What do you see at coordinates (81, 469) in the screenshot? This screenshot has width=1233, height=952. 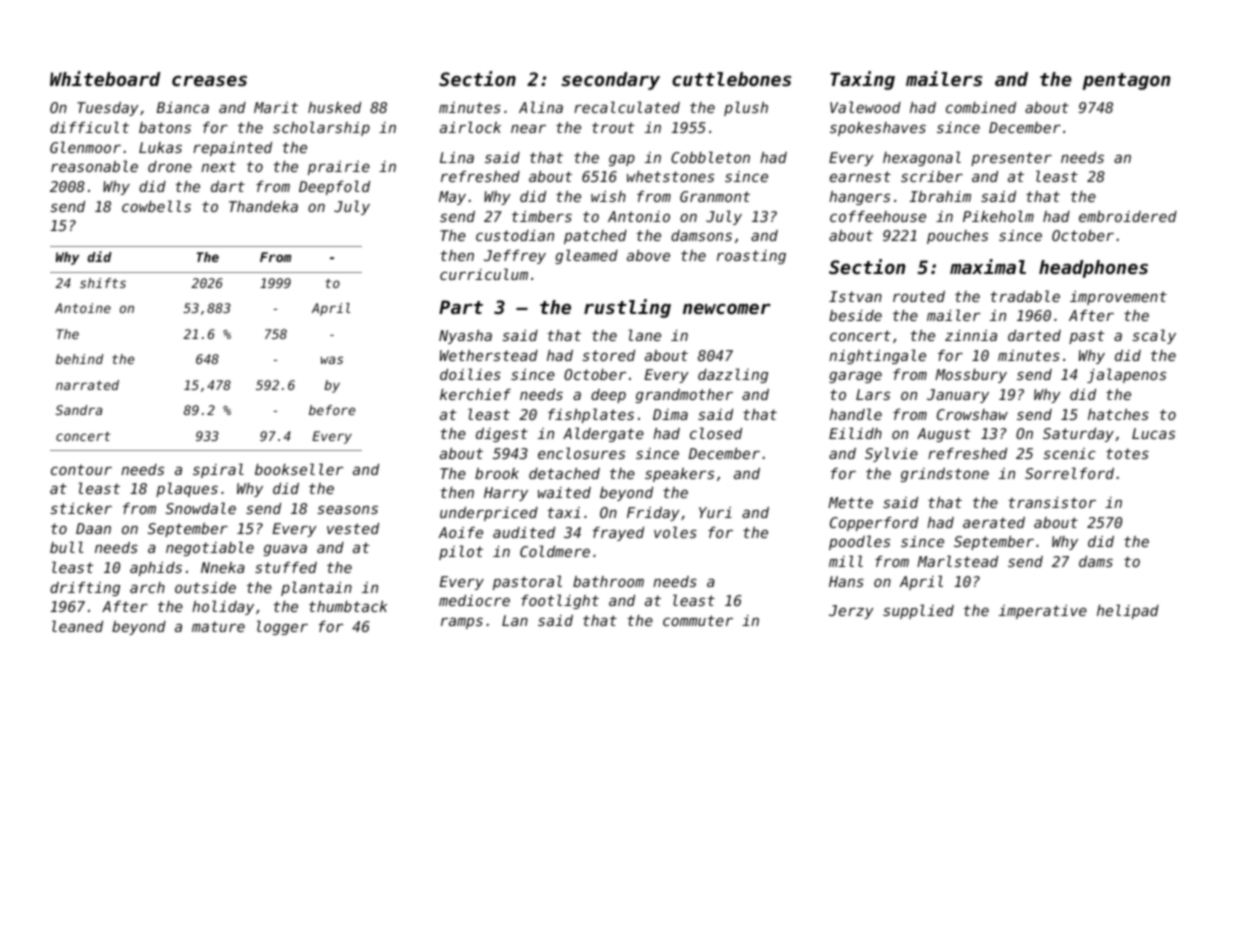 I see `contour` at bounding box center [81, 469].
